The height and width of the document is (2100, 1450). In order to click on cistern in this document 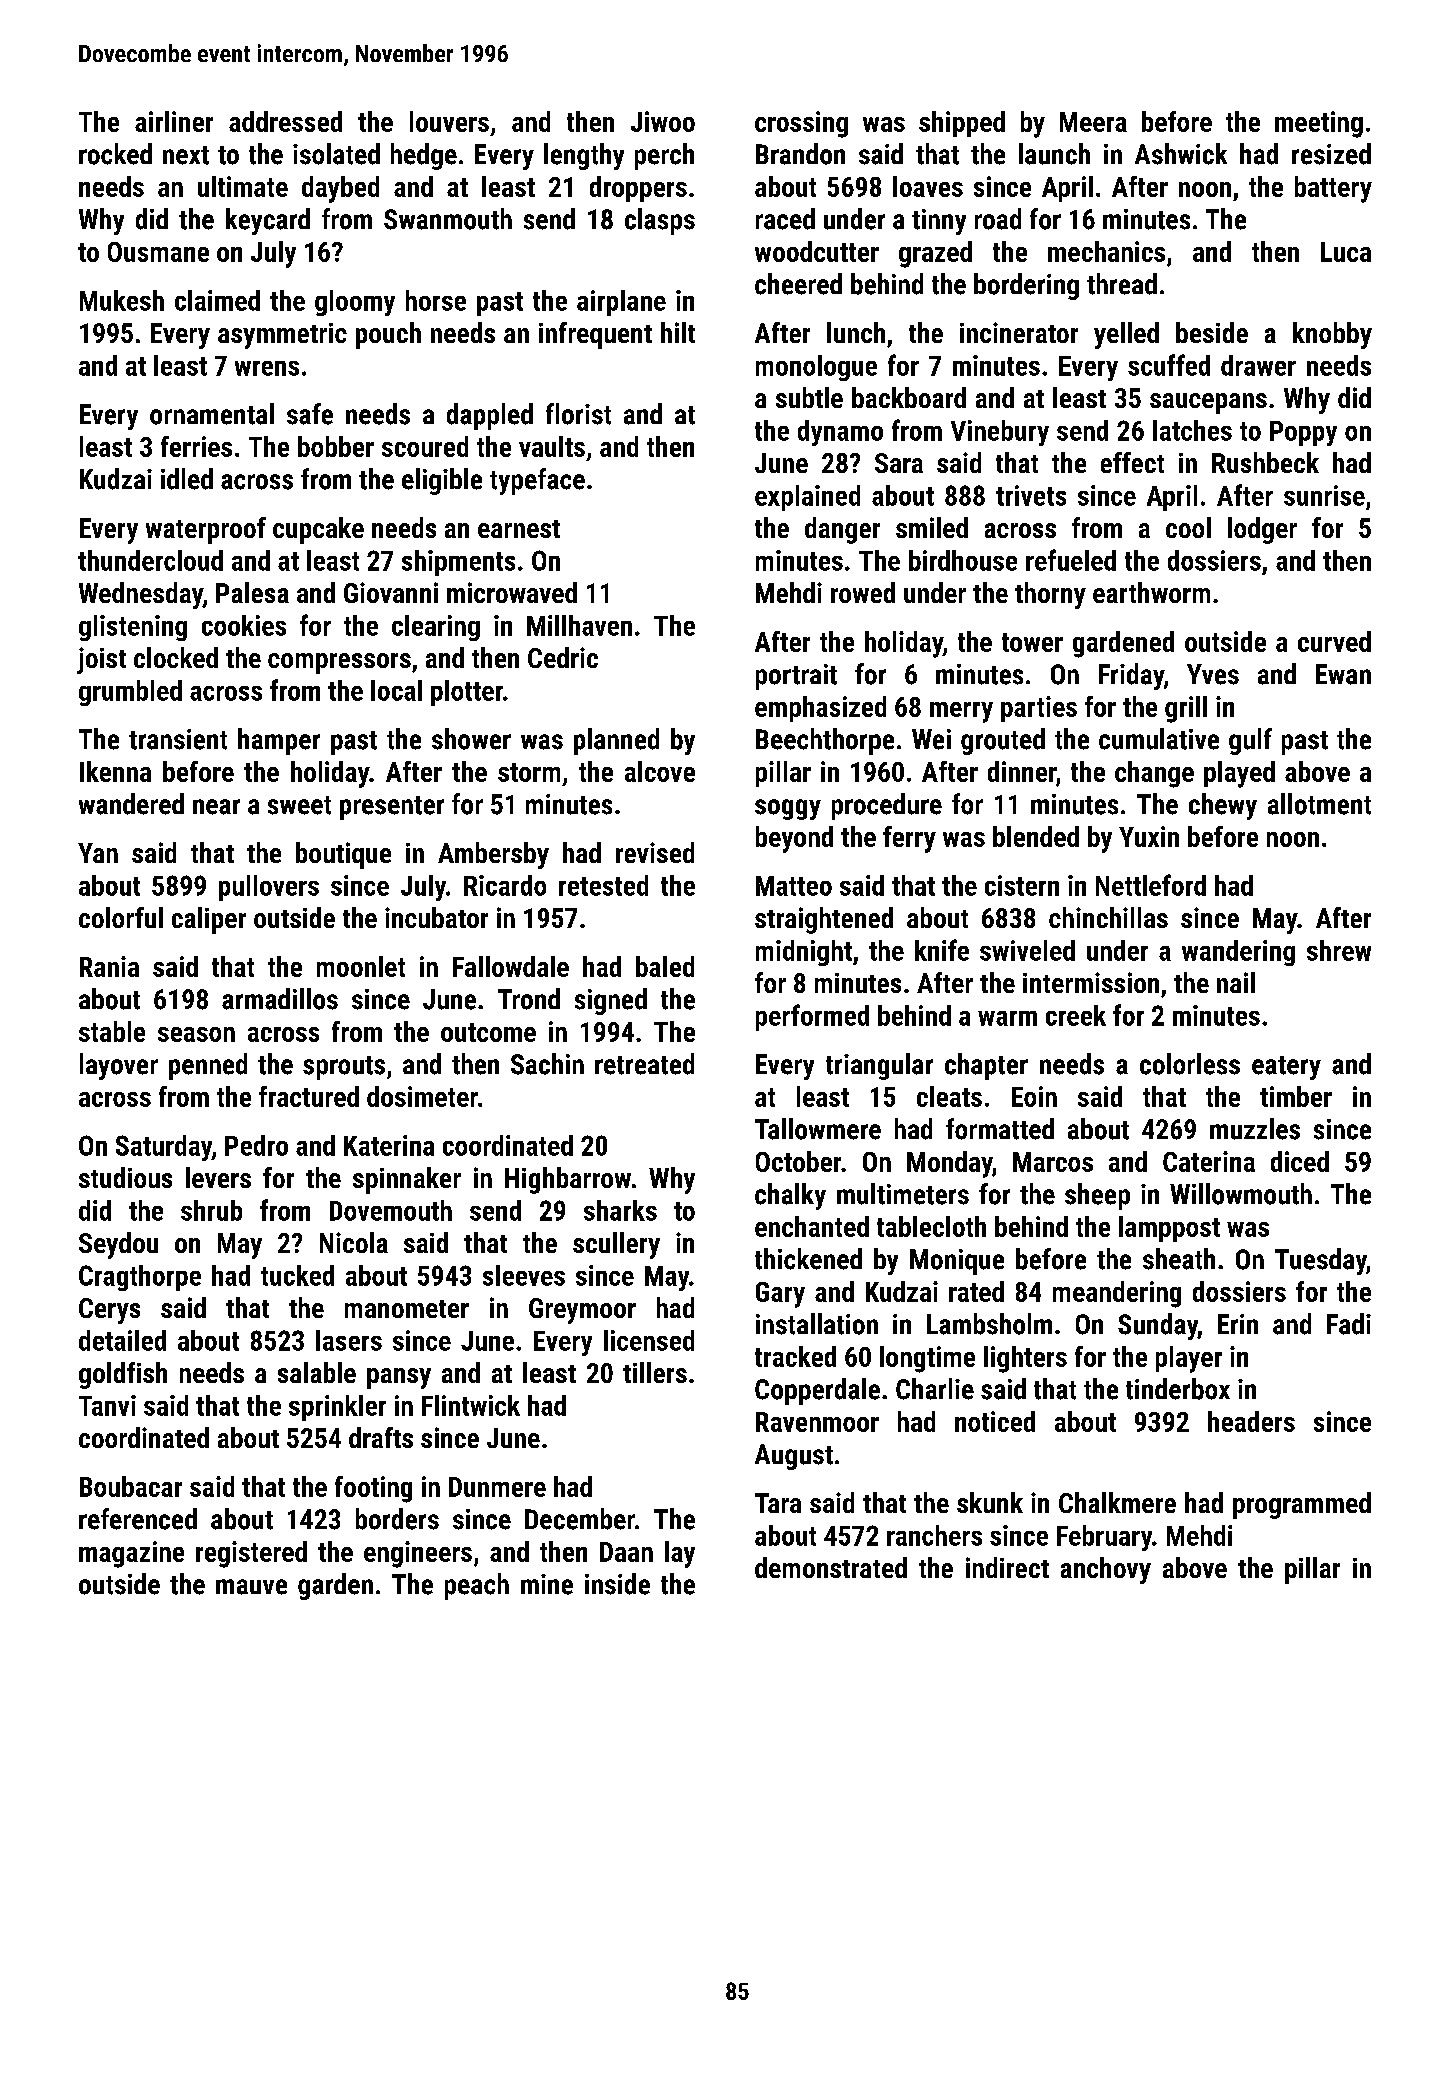, I will do `click(1022, 885)`.
